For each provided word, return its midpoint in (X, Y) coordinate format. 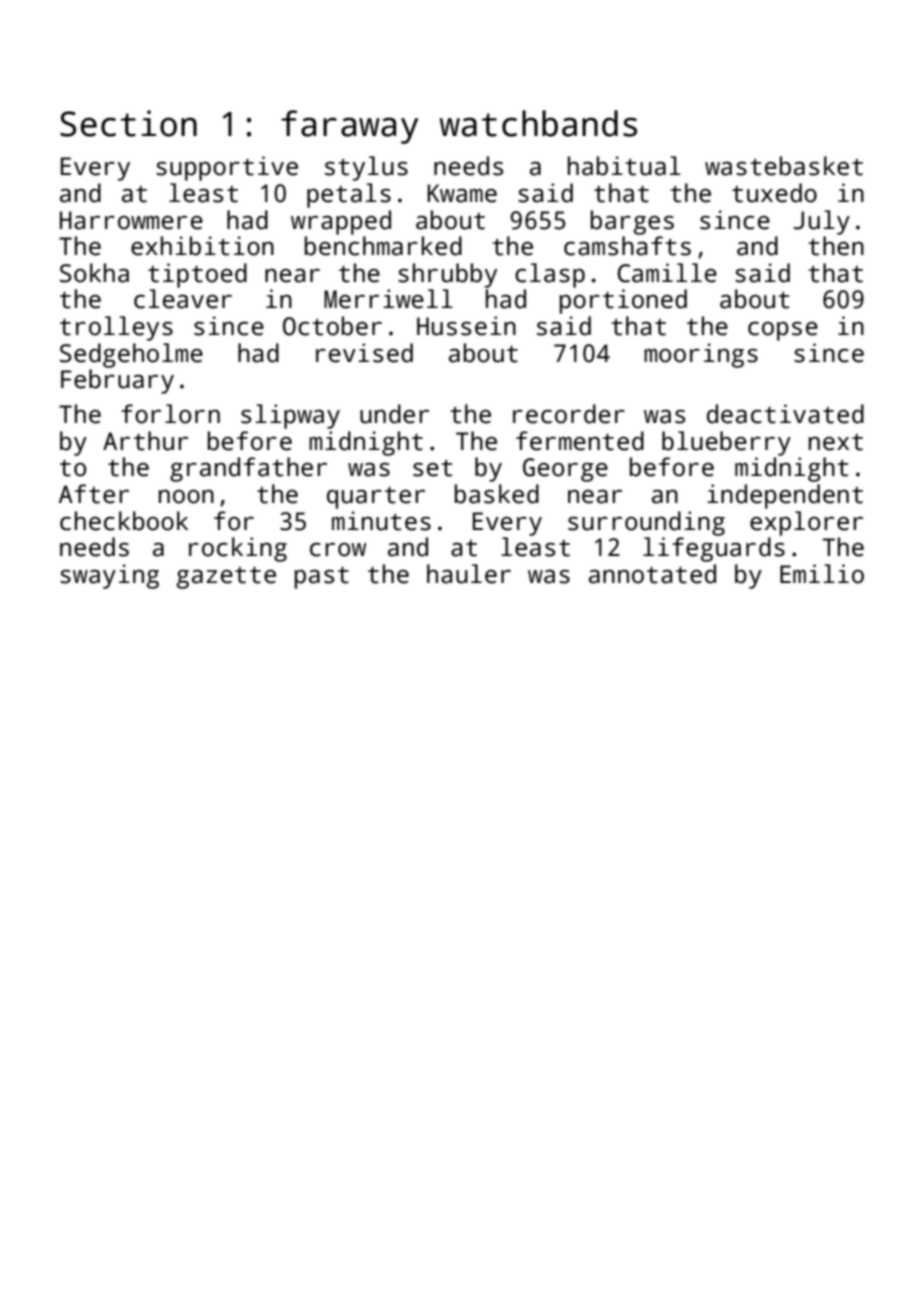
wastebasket (784, 166)
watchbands (538, 123)
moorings (701, 355)
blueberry (726, 443)
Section (128, 123)
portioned (623, 301)
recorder (569, 414)
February (117, 381)
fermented (580, 441)
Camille (667, 273)
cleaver (183, 299)
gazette (226, 577)
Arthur (145, 441)
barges (632, 222)
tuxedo (774, 193)
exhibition (202, 246)
